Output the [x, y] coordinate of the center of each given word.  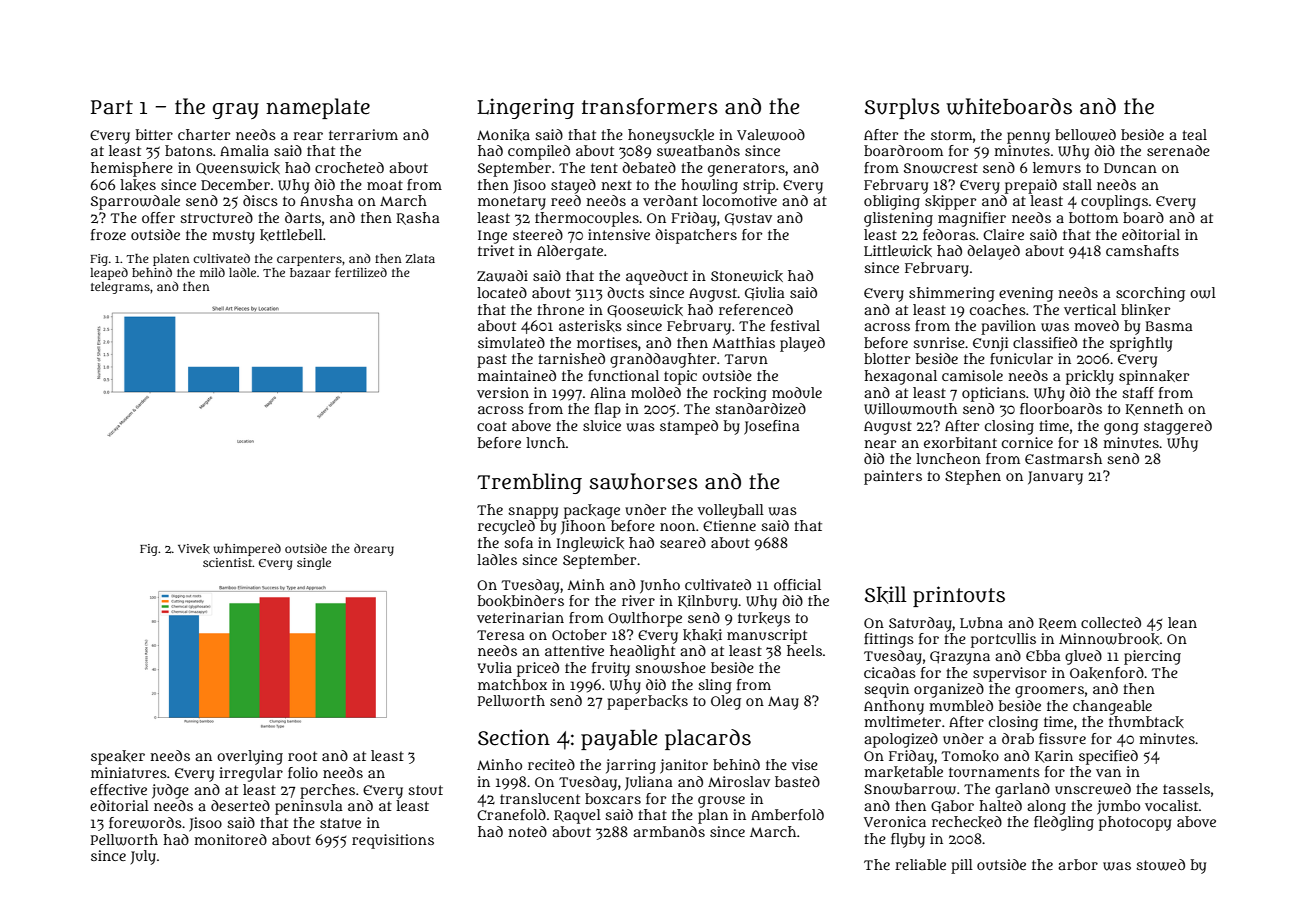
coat [492, 426]
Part [112, 107]
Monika [503, 135]
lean [1182, 622]
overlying [250, 757]
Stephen [973, 477]
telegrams [120, 288]
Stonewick [747, 276]
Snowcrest [941, 168]
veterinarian [520, 617]
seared [683, 542]
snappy [533, 513]
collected [1111, 622]
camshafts [1142, 250]
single [314, 564]
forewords [145, 823]
